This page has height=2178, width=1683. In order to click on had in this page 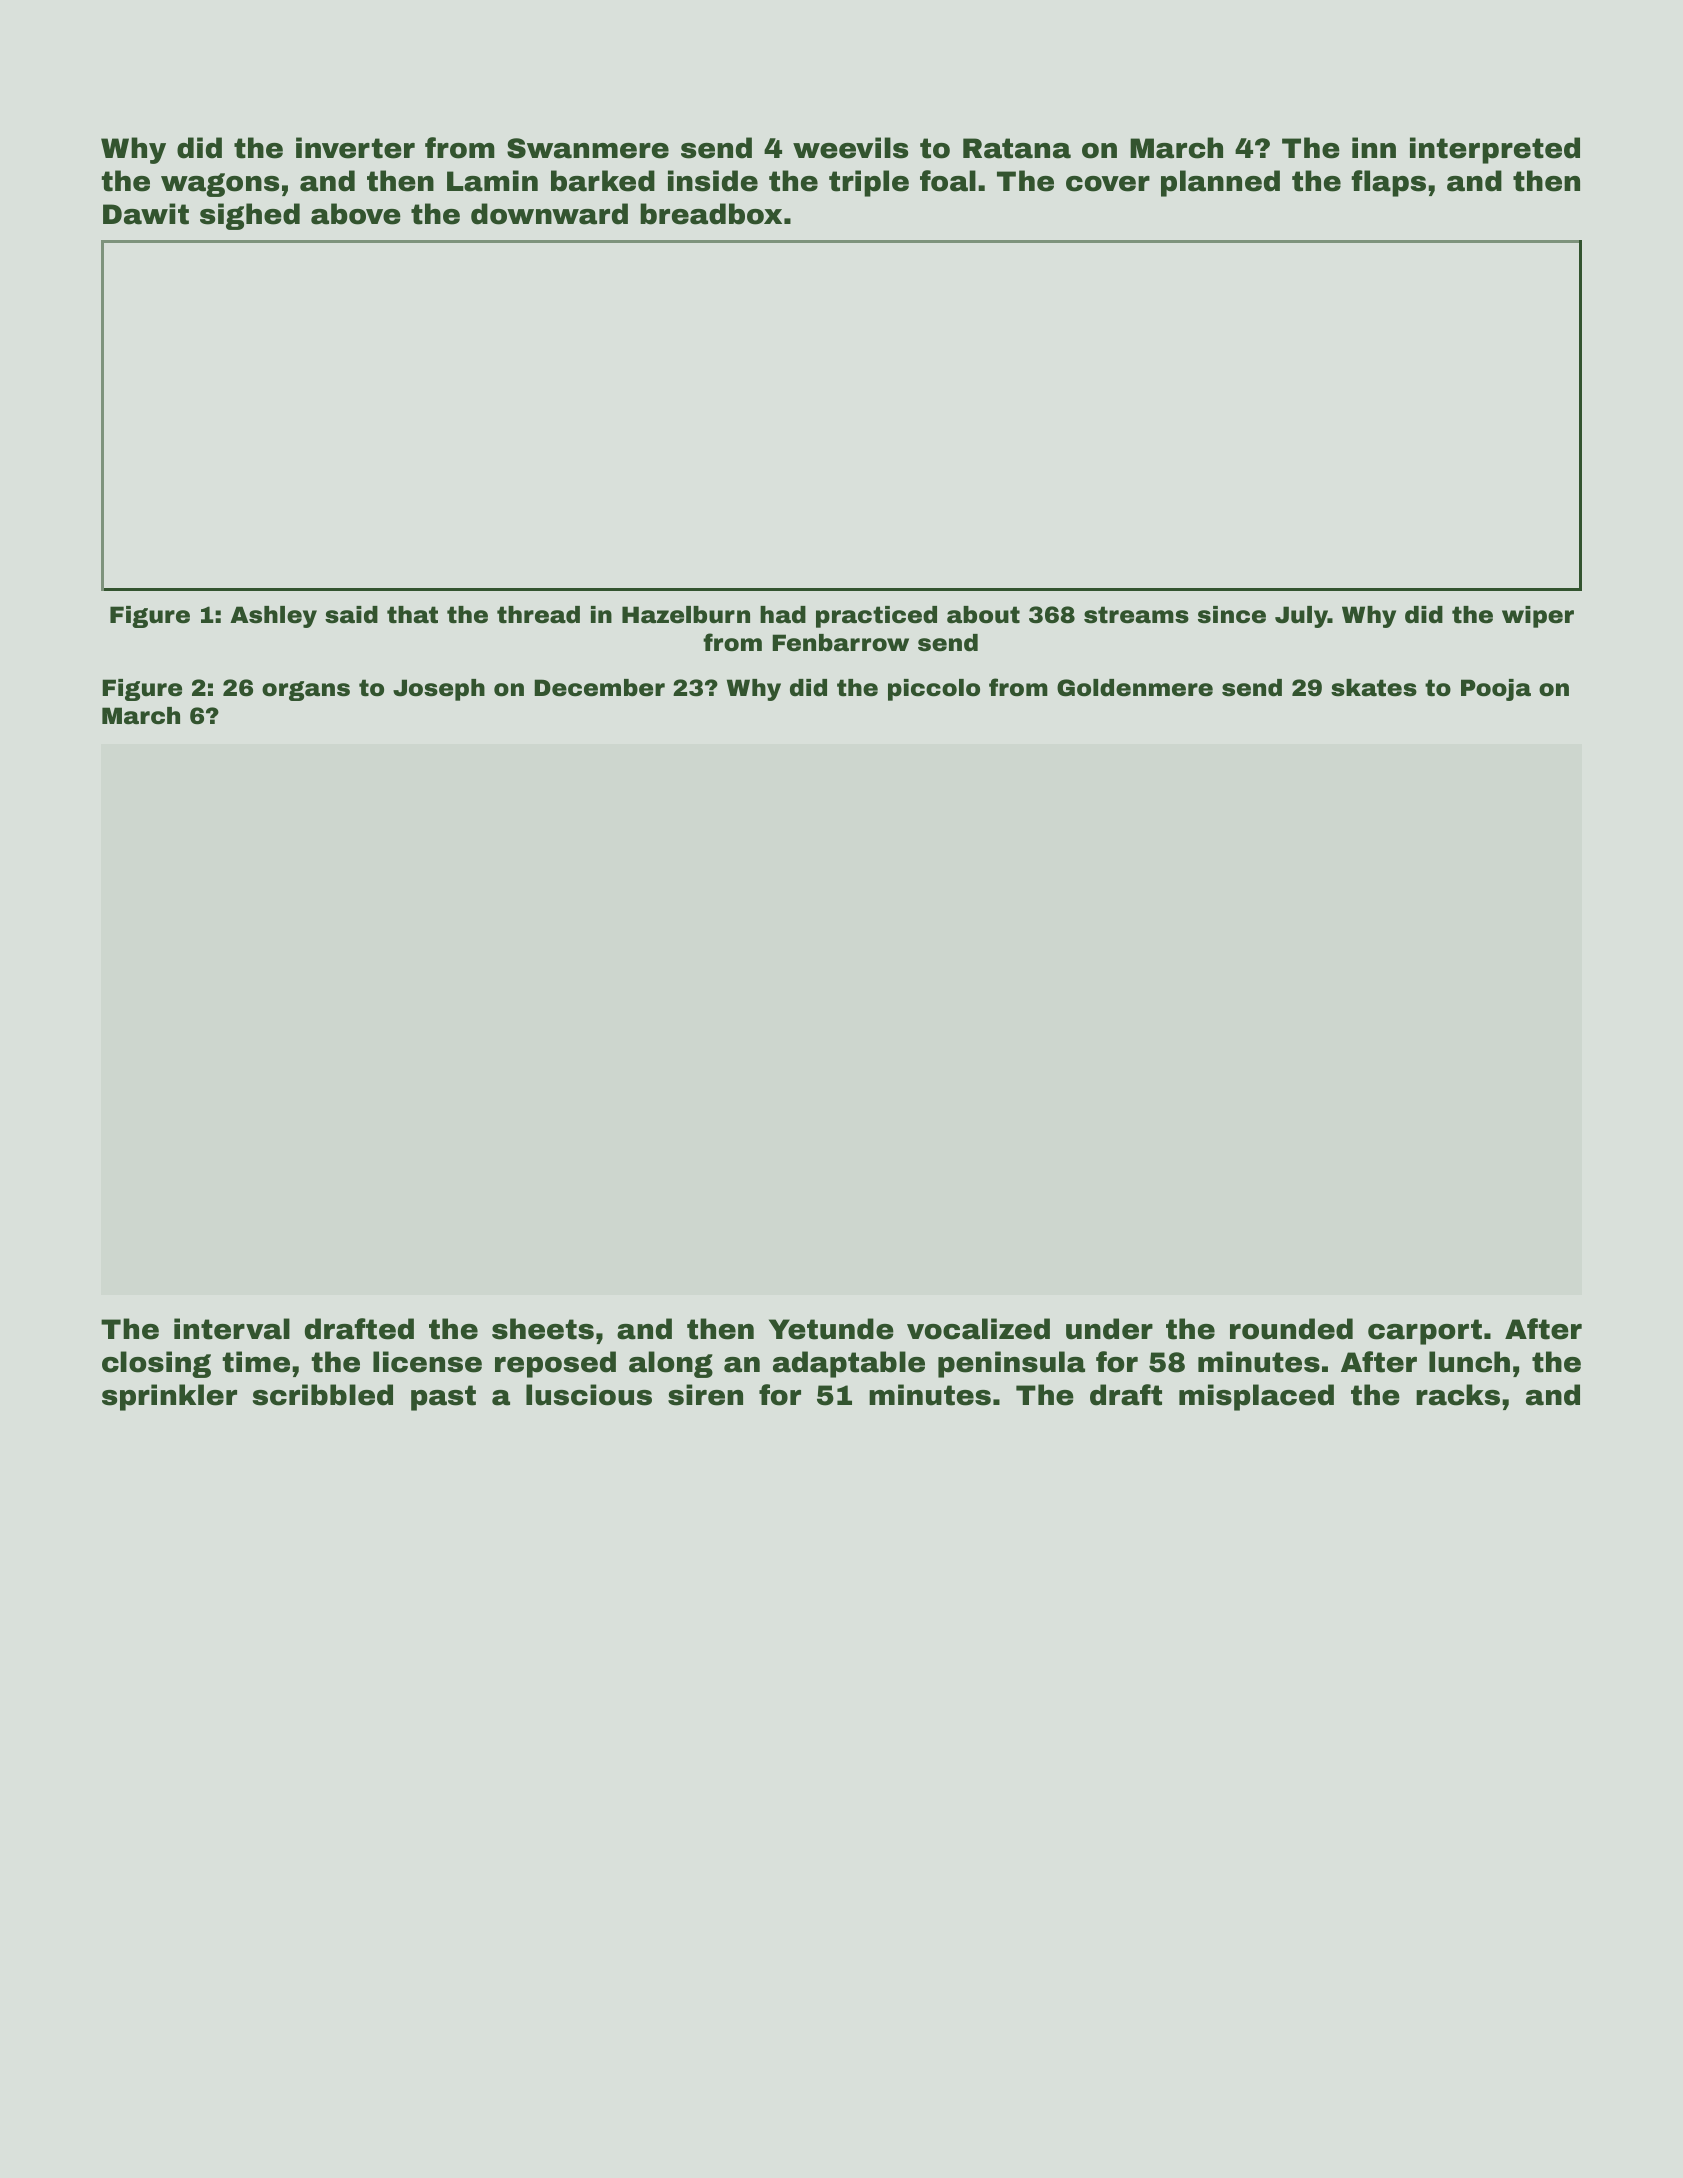, I will do `click(783, 615)`.
